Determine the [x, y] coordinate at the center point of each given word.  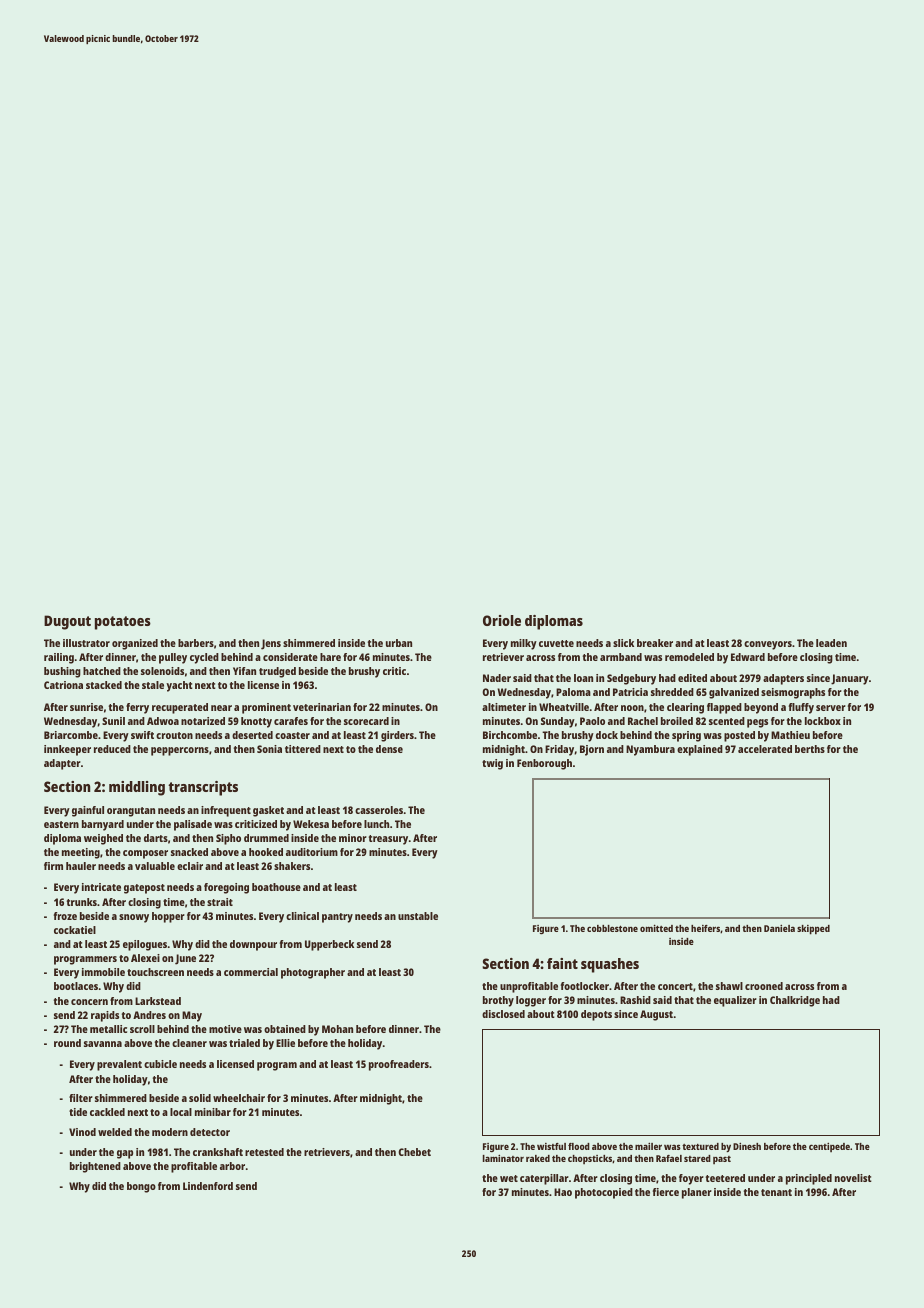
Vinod [82, 1132]
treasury [388, 840]
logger [531, 1001]
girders [397, 736]
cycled [204, 658]
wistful [551, 1146]
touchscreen [155, 972]
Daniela [779, 928]
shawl [729, 986]
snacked [189, 852]
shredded [672, 692]
